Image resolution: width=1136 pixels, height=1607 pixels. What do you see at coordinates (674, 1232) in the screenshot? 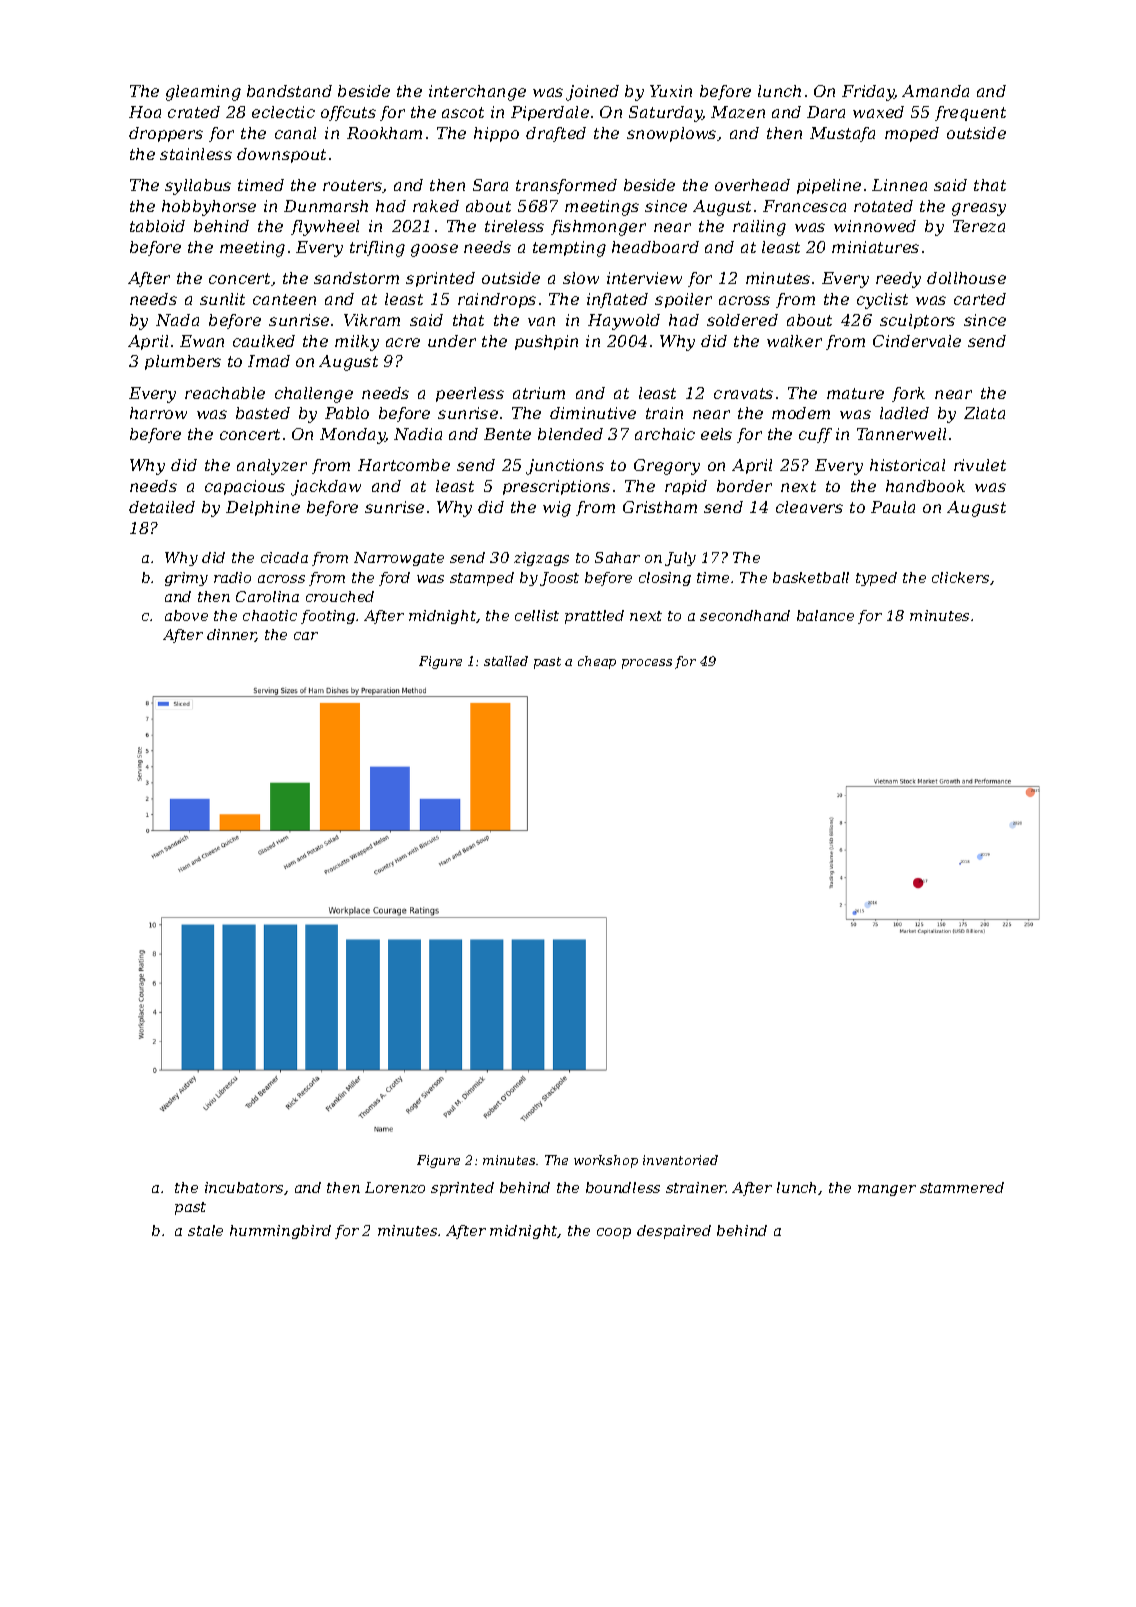
I see `despaired` at bounding box center [674, 1232].
